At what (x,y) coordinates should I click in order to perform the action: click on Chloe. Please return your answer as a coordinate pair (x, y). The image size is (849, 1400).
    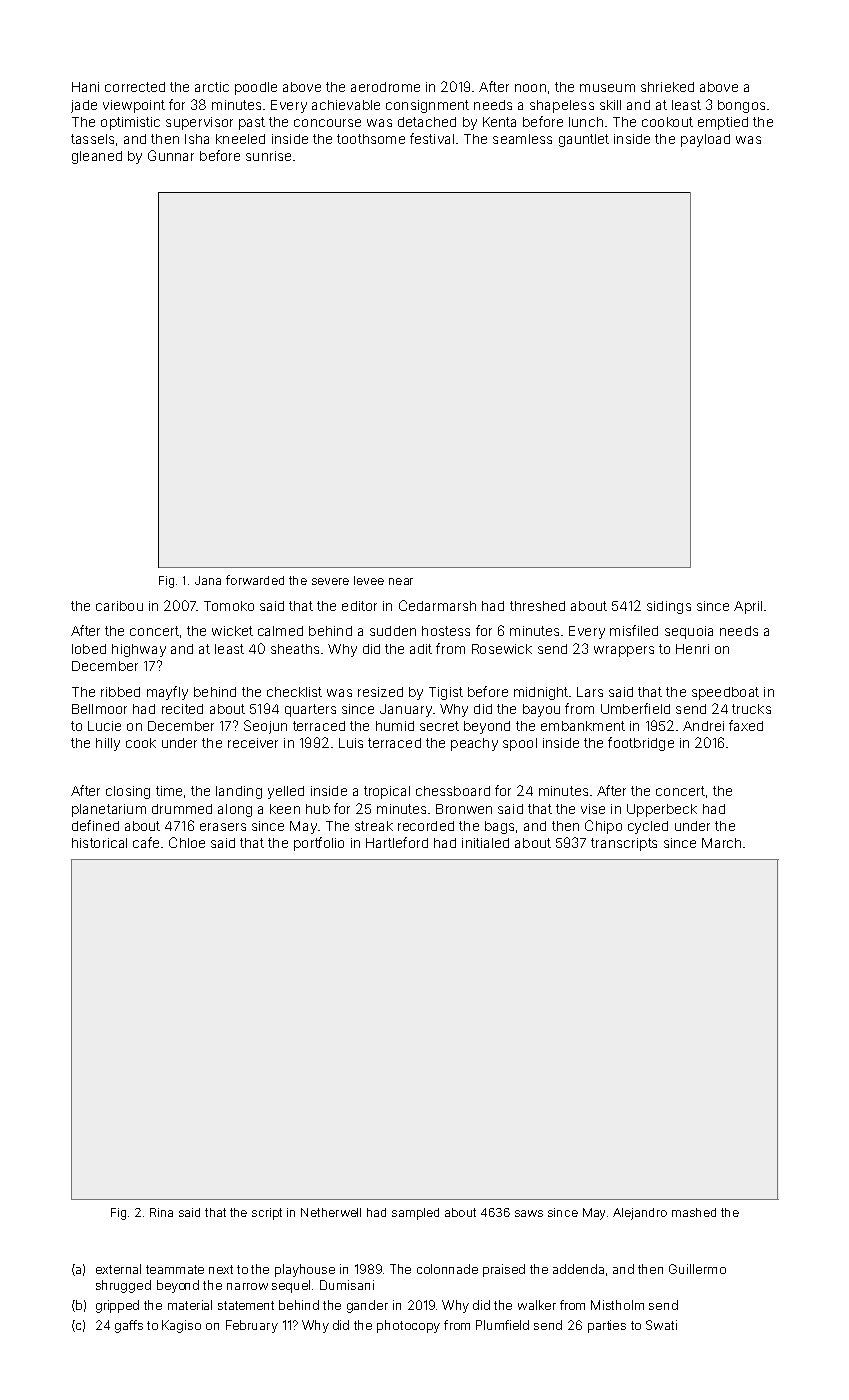
    Looking at the image, I should click on (187, 842).
